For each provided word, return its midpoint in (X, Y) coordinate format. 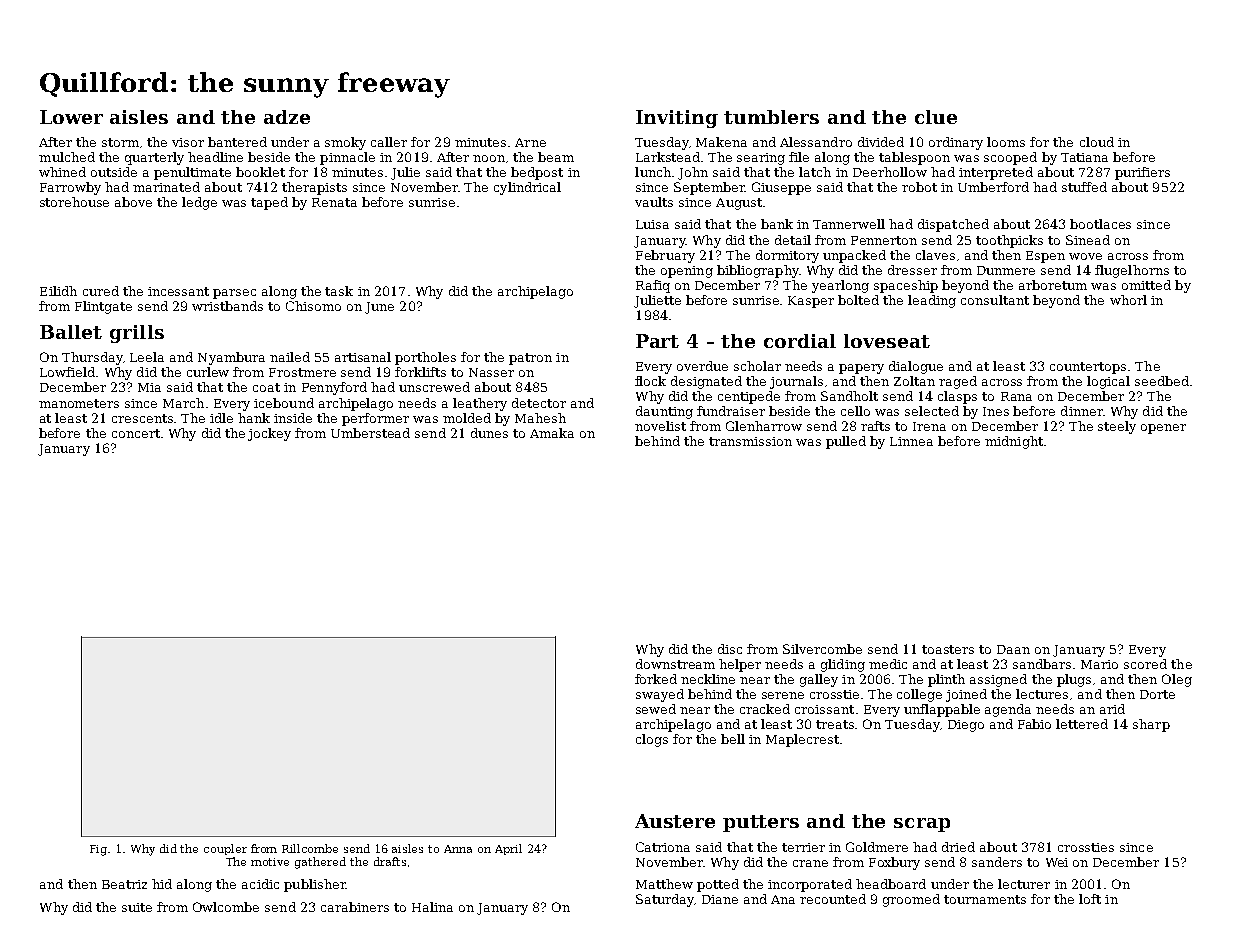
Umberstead (370, 433)
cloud (1097, 142)
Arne (530, 142)
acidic (260, 884)
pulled (846, 442)
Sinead (1088, 240)
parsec (234, 294)
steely (1117, 427)
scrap (922, 825)
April (508, 849)
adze (287, 117)
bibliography (758, 271)
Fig (99, 850)
